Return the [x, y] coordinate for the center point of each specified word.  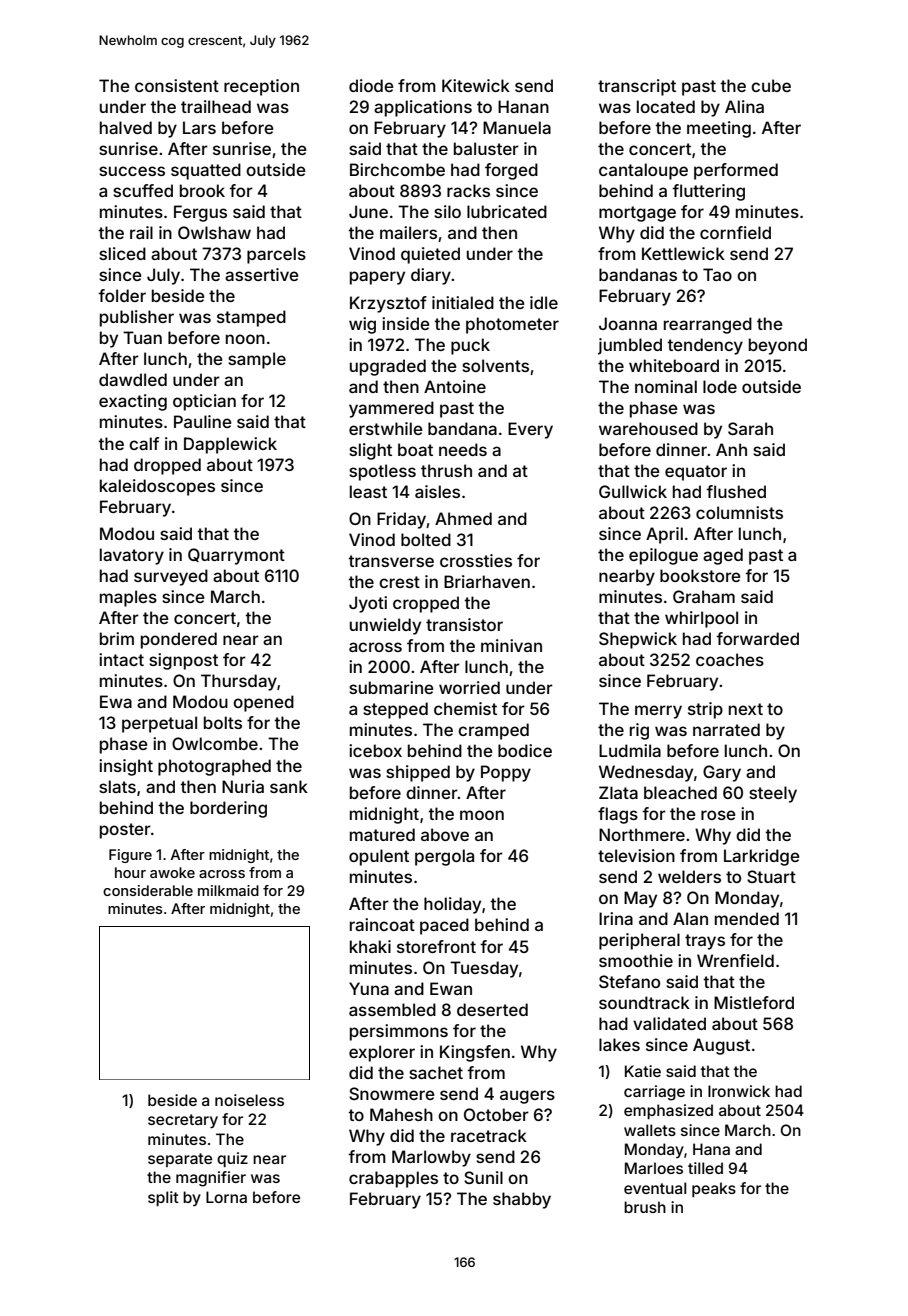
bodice [525, 750]
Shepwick [638, 640]
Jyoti [368, 604]
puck [470, 346]
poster [125, 831]
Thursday [239, 682]
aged [723, 556]
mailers [408, 232]
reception [261, 87]
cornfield [735, 232]
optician [204, 402]
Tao [717, 274]
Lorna [226, 1197]
